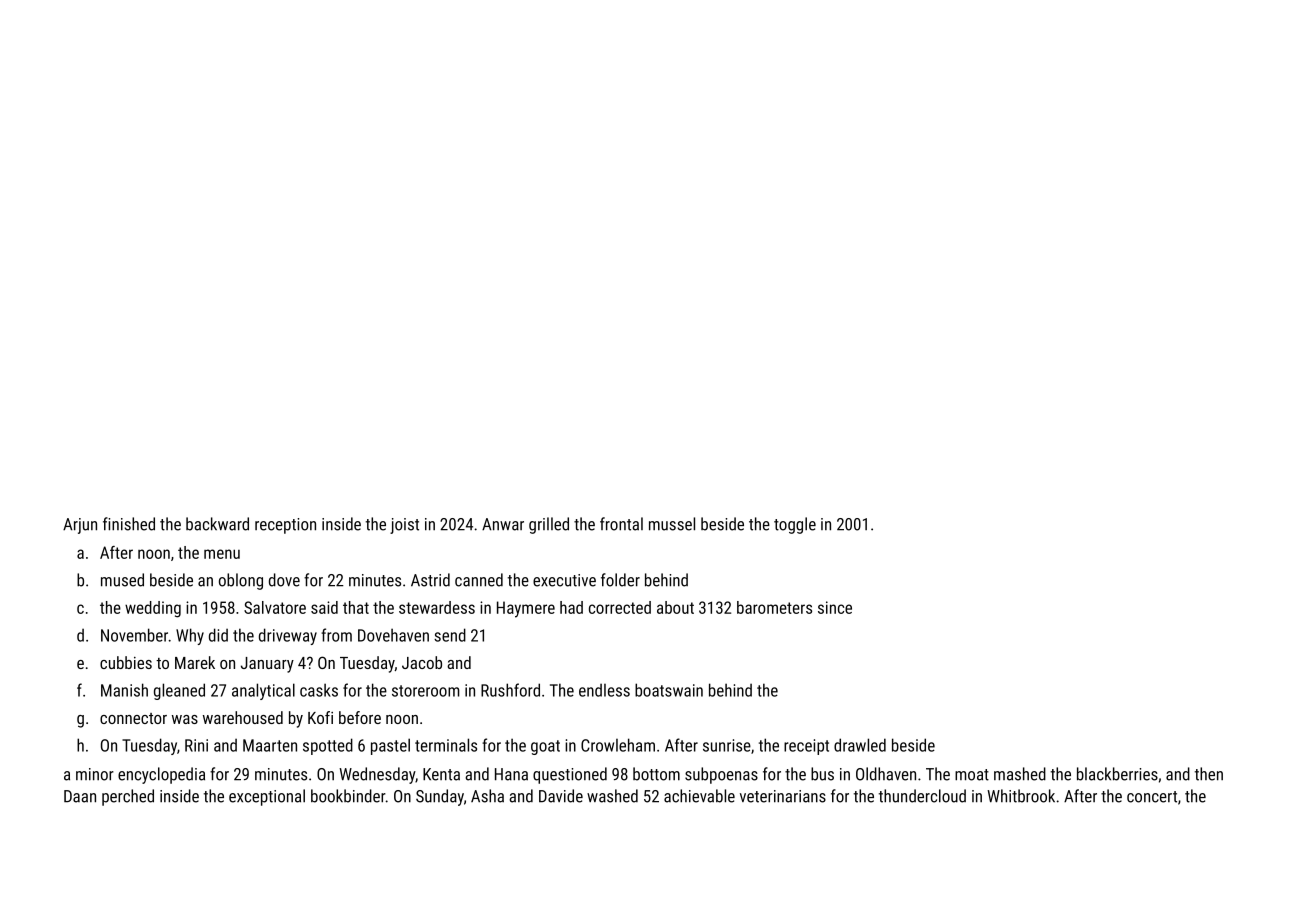  What do you see at coordinates (128, 797) in the document?
I see `perched` at bounding box center [128, 797].
